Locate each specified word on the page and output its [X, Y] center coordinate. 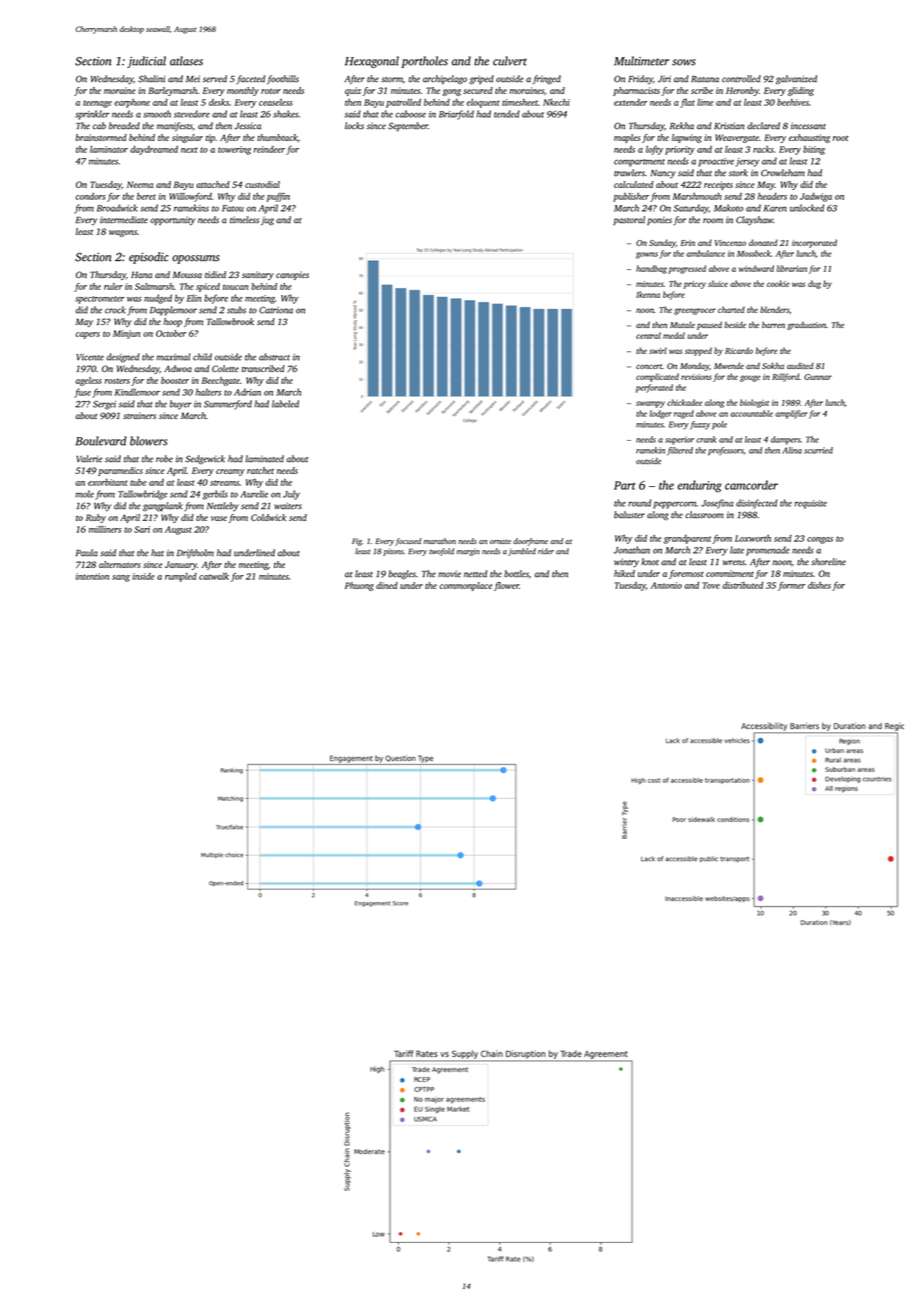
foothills [283, 80]
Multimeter [641, 61]
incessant [808, 126]
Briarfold [456, 115]
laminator [109, 149]
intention [92, 576]
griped [481, 80]
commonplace [465, 586]
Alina [792, 450]
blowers [149, 441]
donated [763, 242]
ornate [500, 541]
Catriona [276, 310]
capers [88, 335]
